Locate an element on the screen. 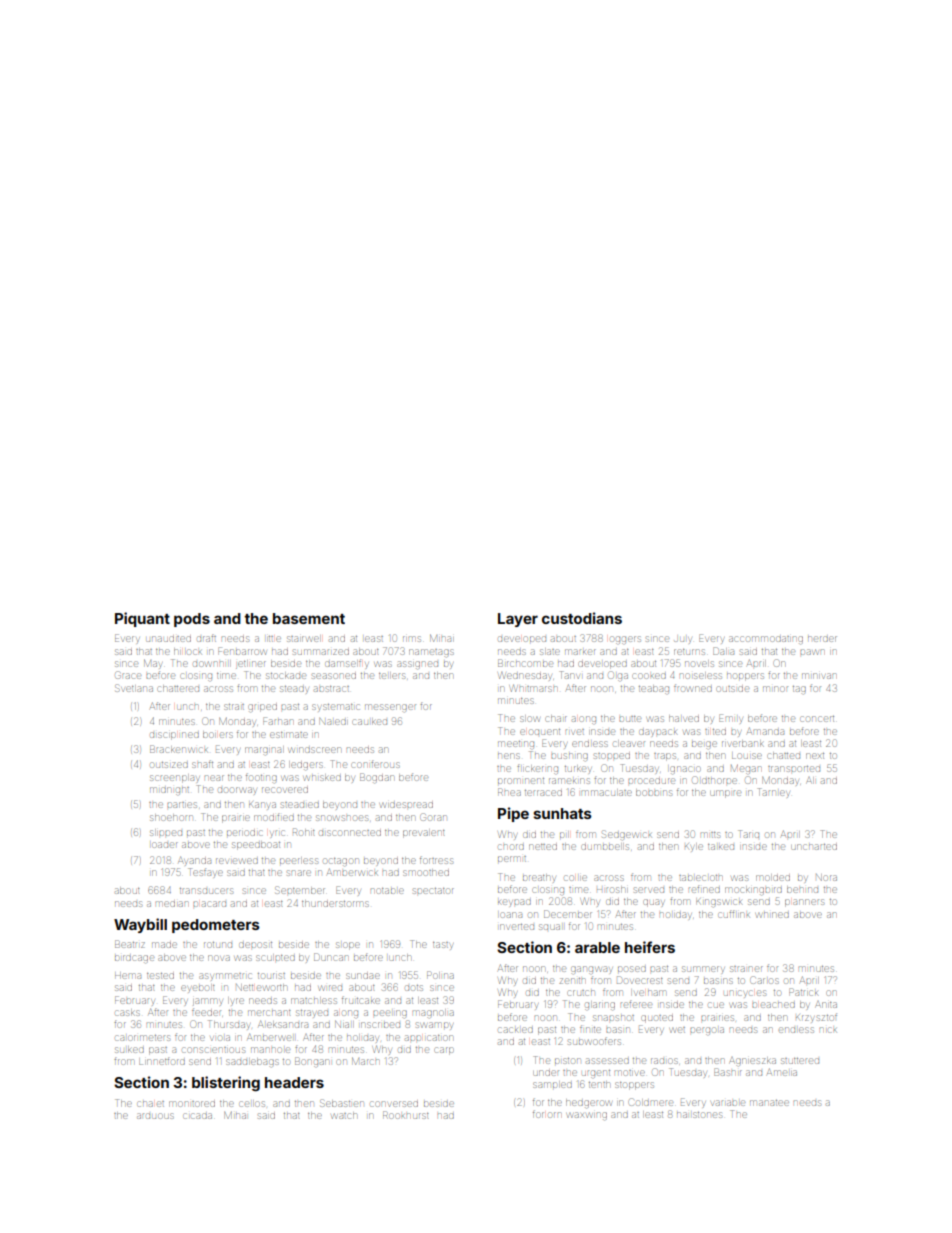  basement is located at coordinates (309, 618).
